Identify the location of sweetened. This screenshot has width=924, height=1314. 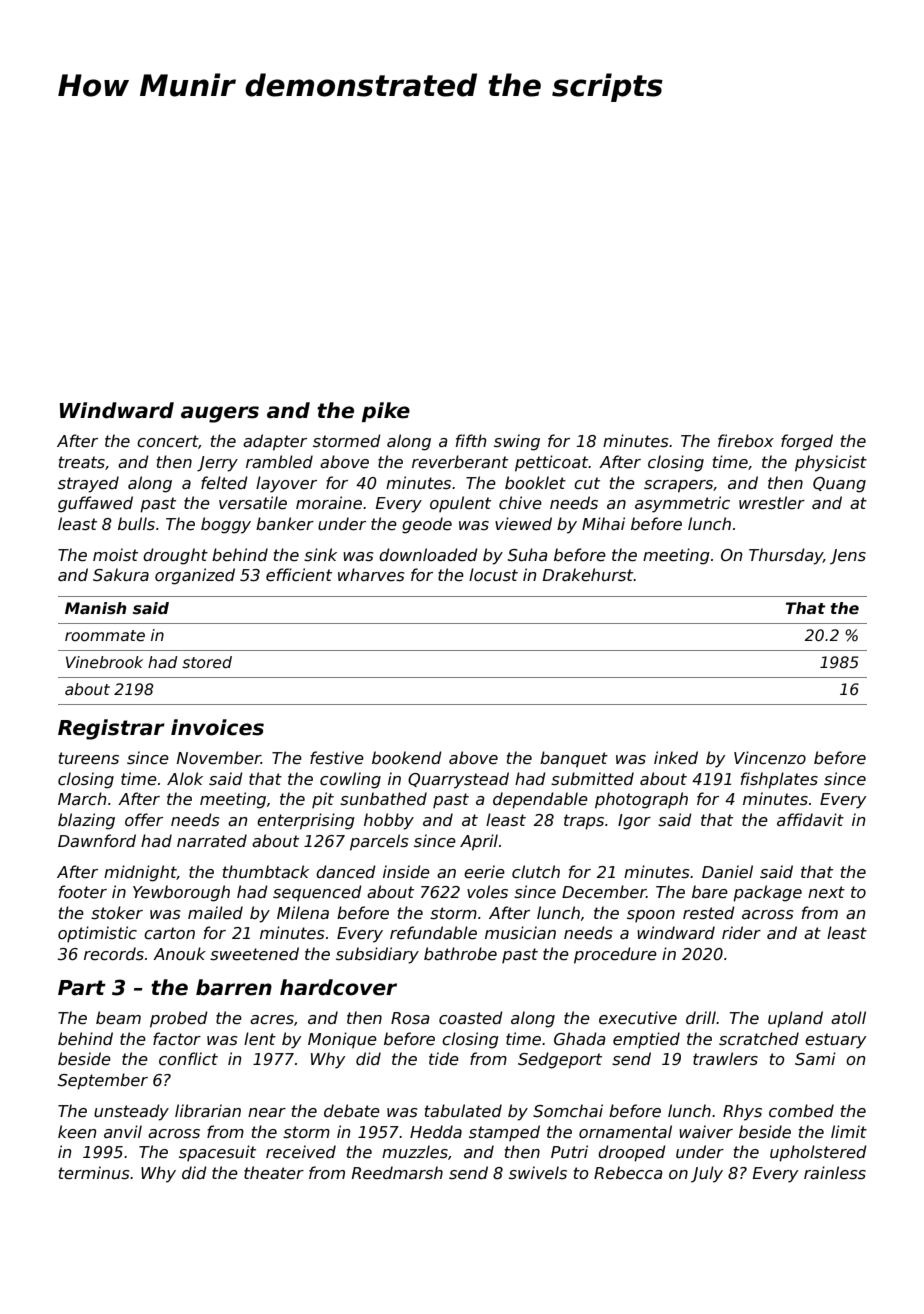
(254, 954).
